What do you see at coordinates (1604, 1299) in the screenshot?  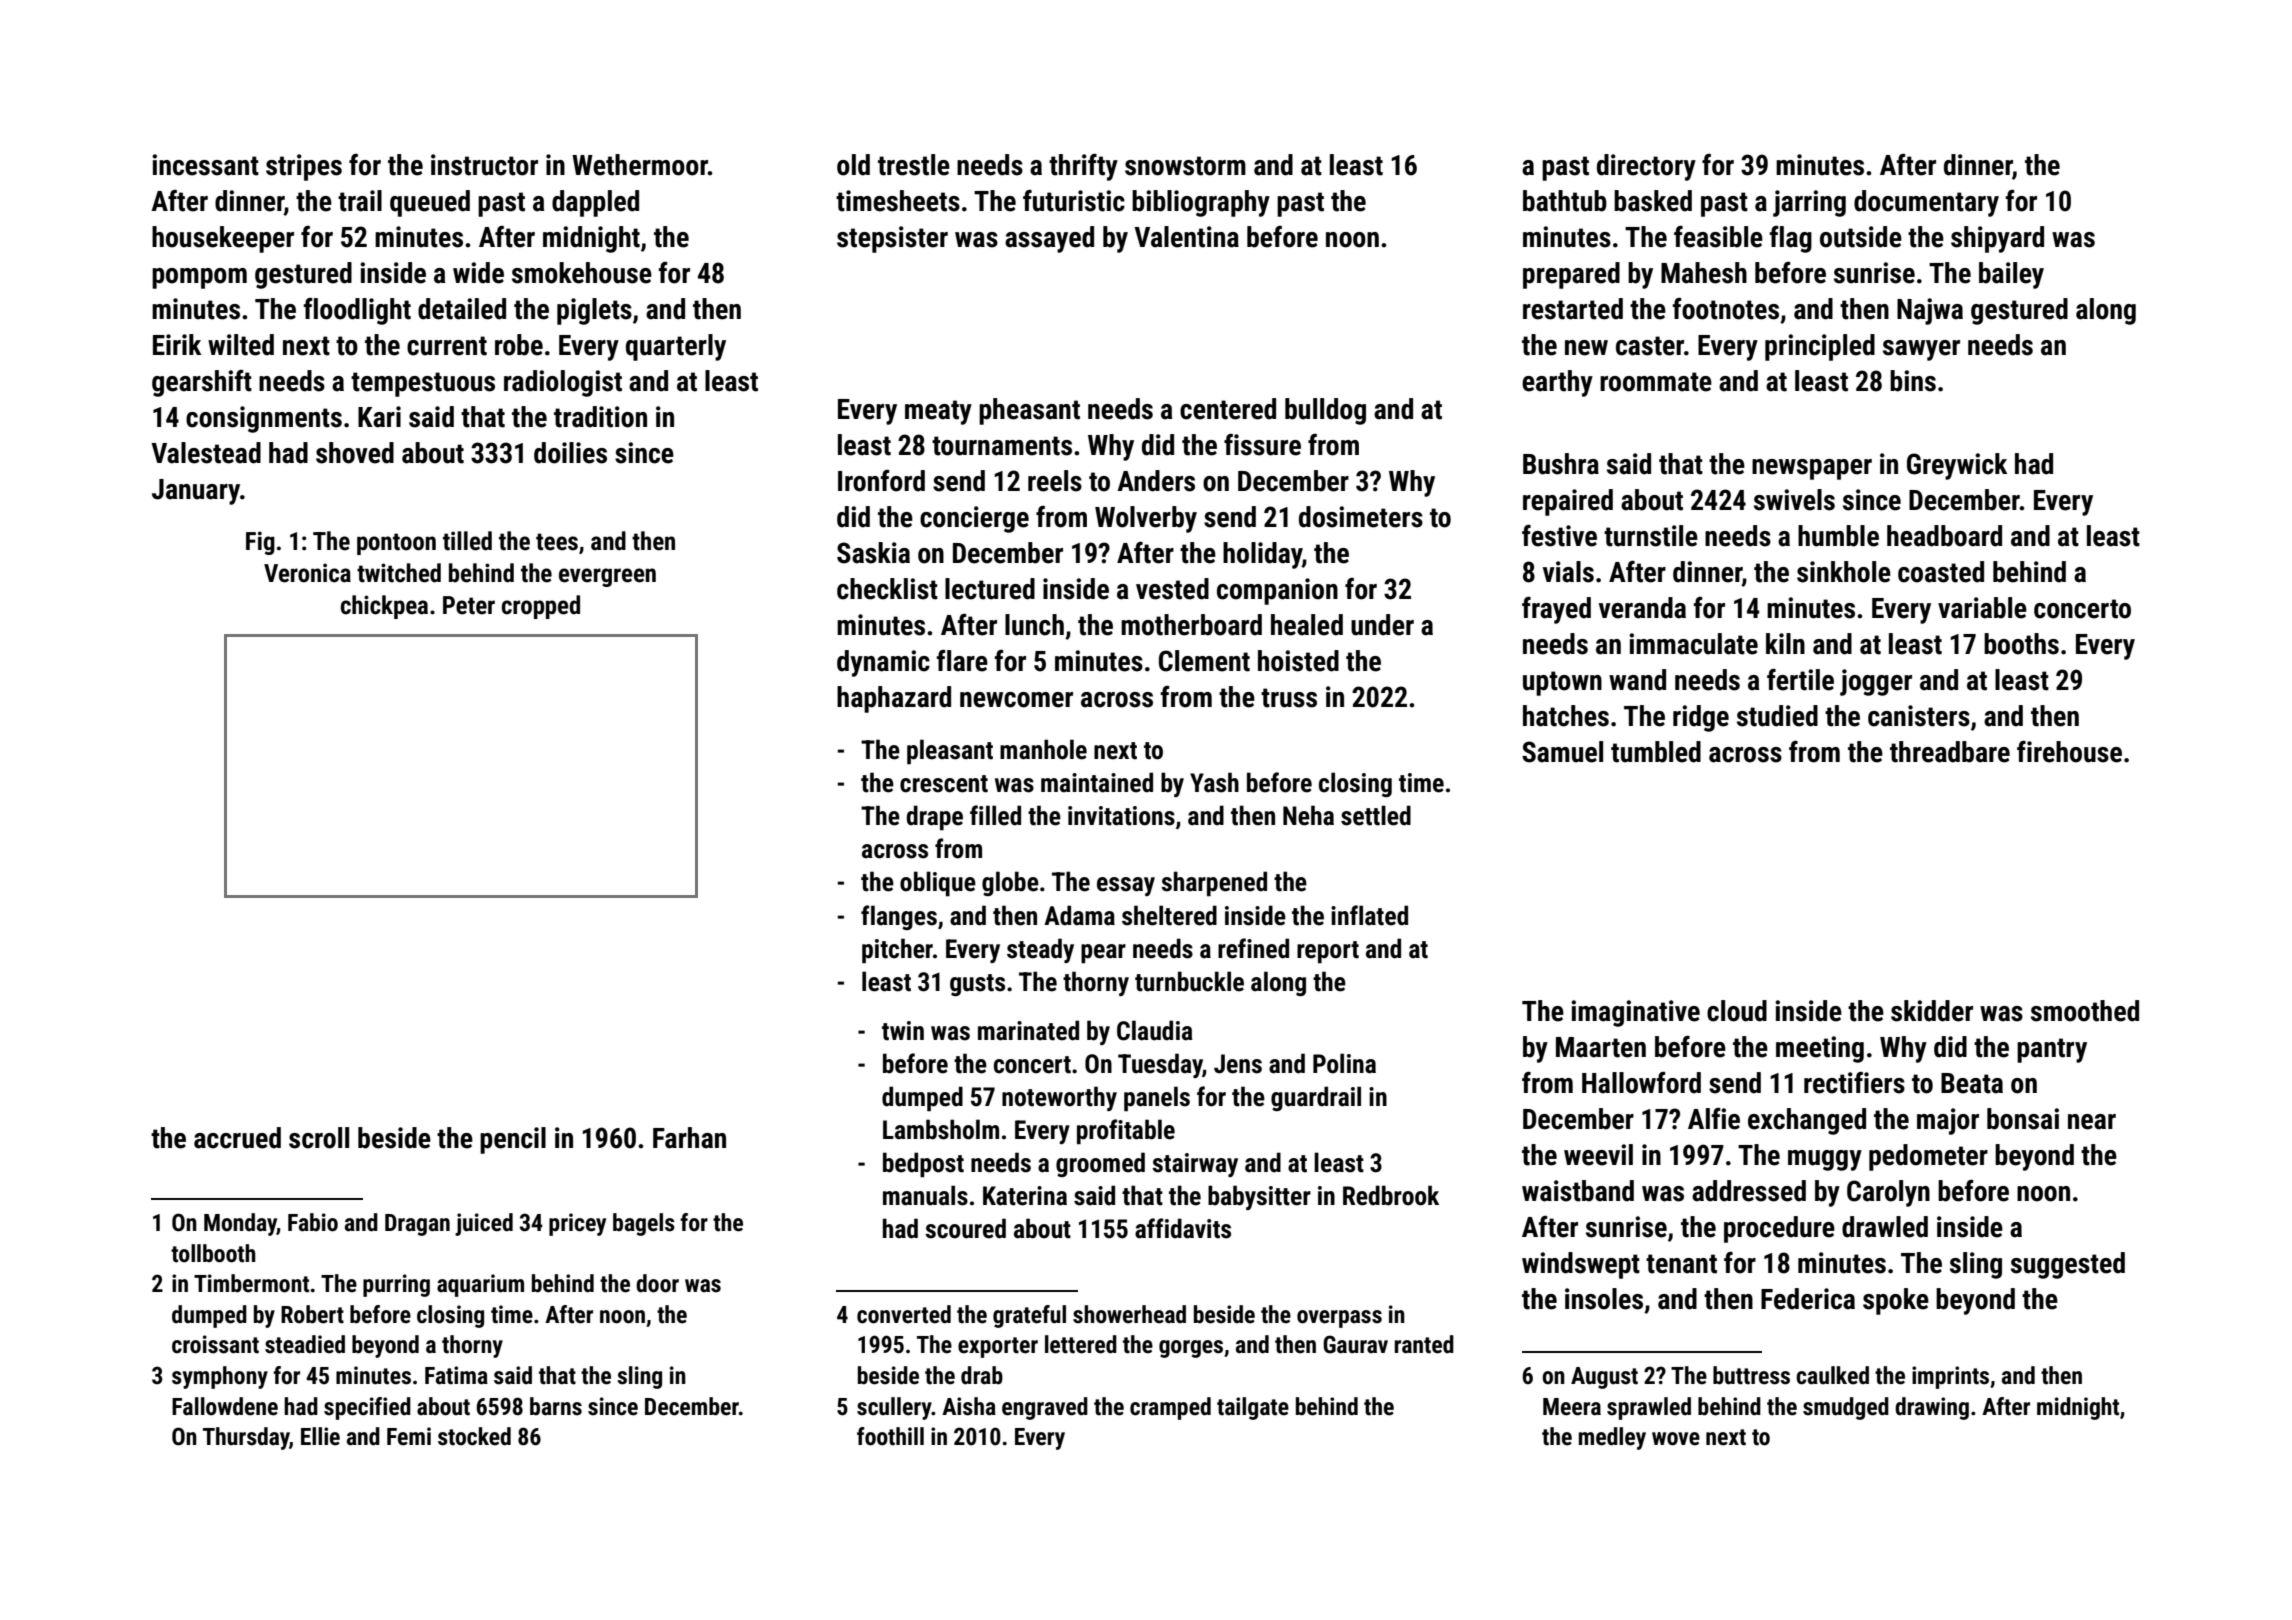 I see `insoles` at bounding box center [1604, 1299].
